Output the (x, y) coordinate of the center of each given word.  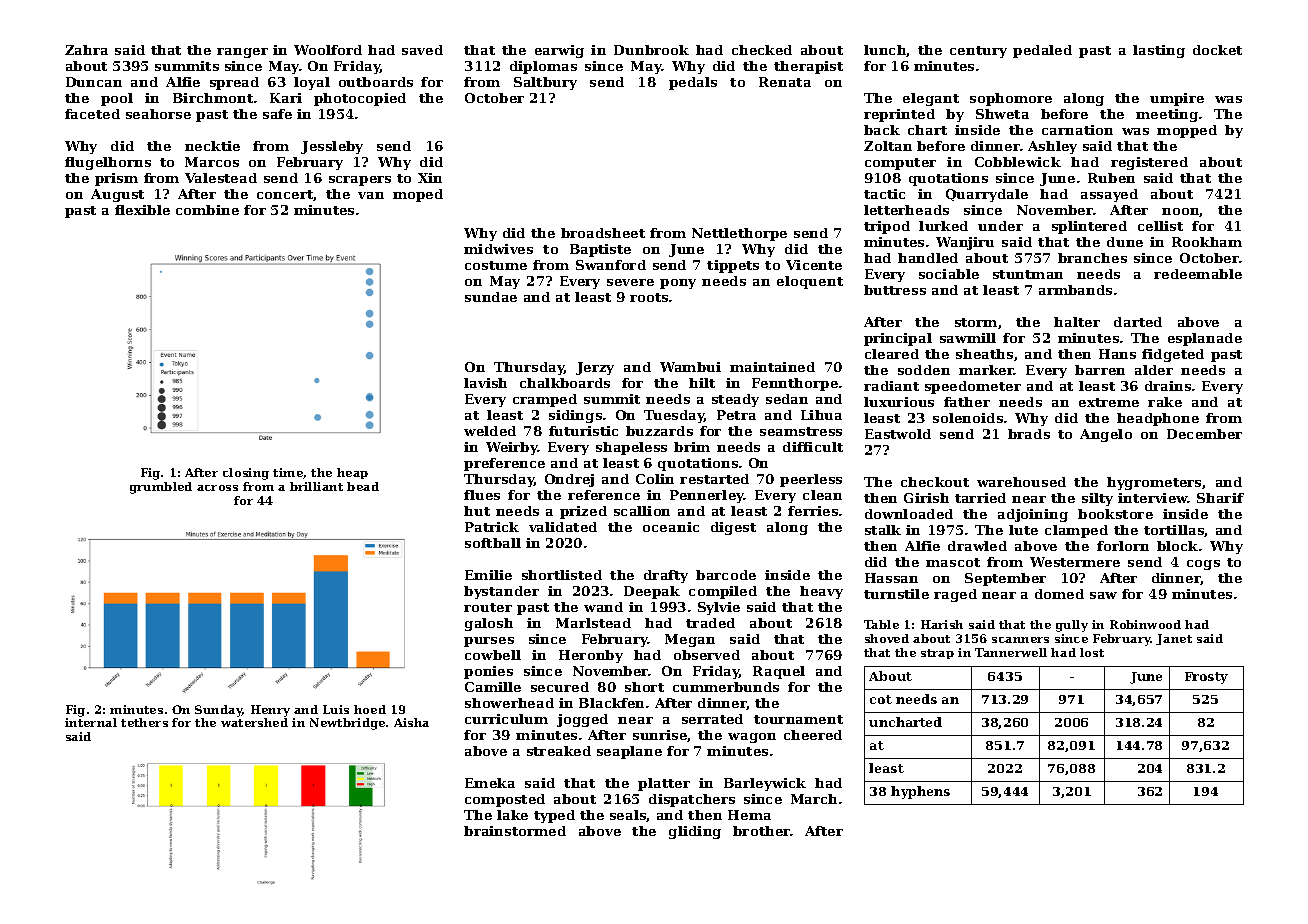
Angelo (1106, 435)
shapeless (631, 448)
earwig (559, 51)
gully (1072, 626)
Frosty (1206, 678)
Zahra (86, 50)
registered (1149, 163)
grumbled (161, 488)
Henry (270, 711)
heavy (821, 592)
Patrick (492, 527)
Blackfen (611, 703)
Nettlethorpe (739, 234)
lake (512, 815)
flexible (142, 210)
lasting (1159, 51)
